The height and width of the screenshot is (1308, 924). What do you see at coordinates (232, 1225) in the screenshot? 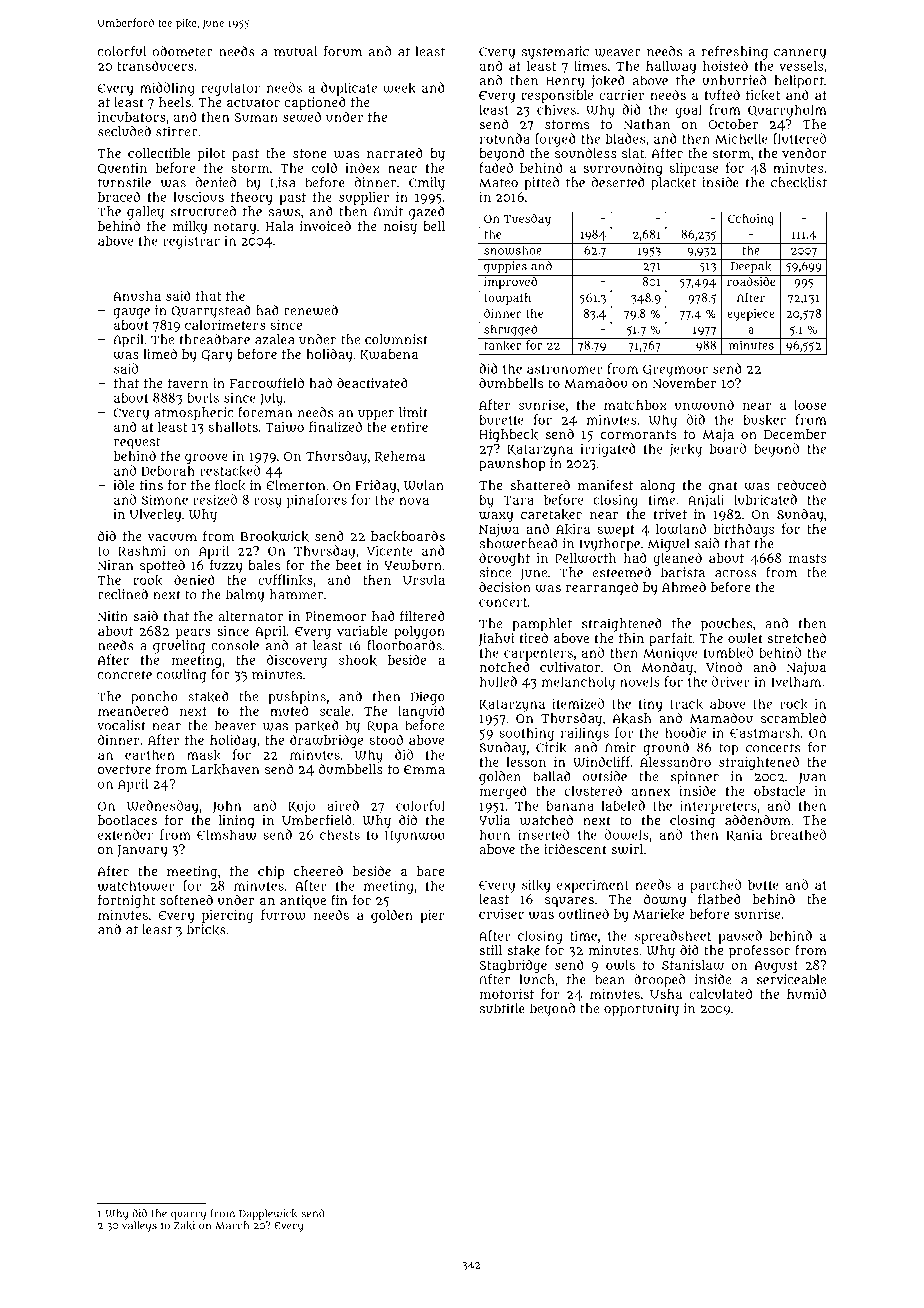
I see `March` at bounding box center [232, 1225].
